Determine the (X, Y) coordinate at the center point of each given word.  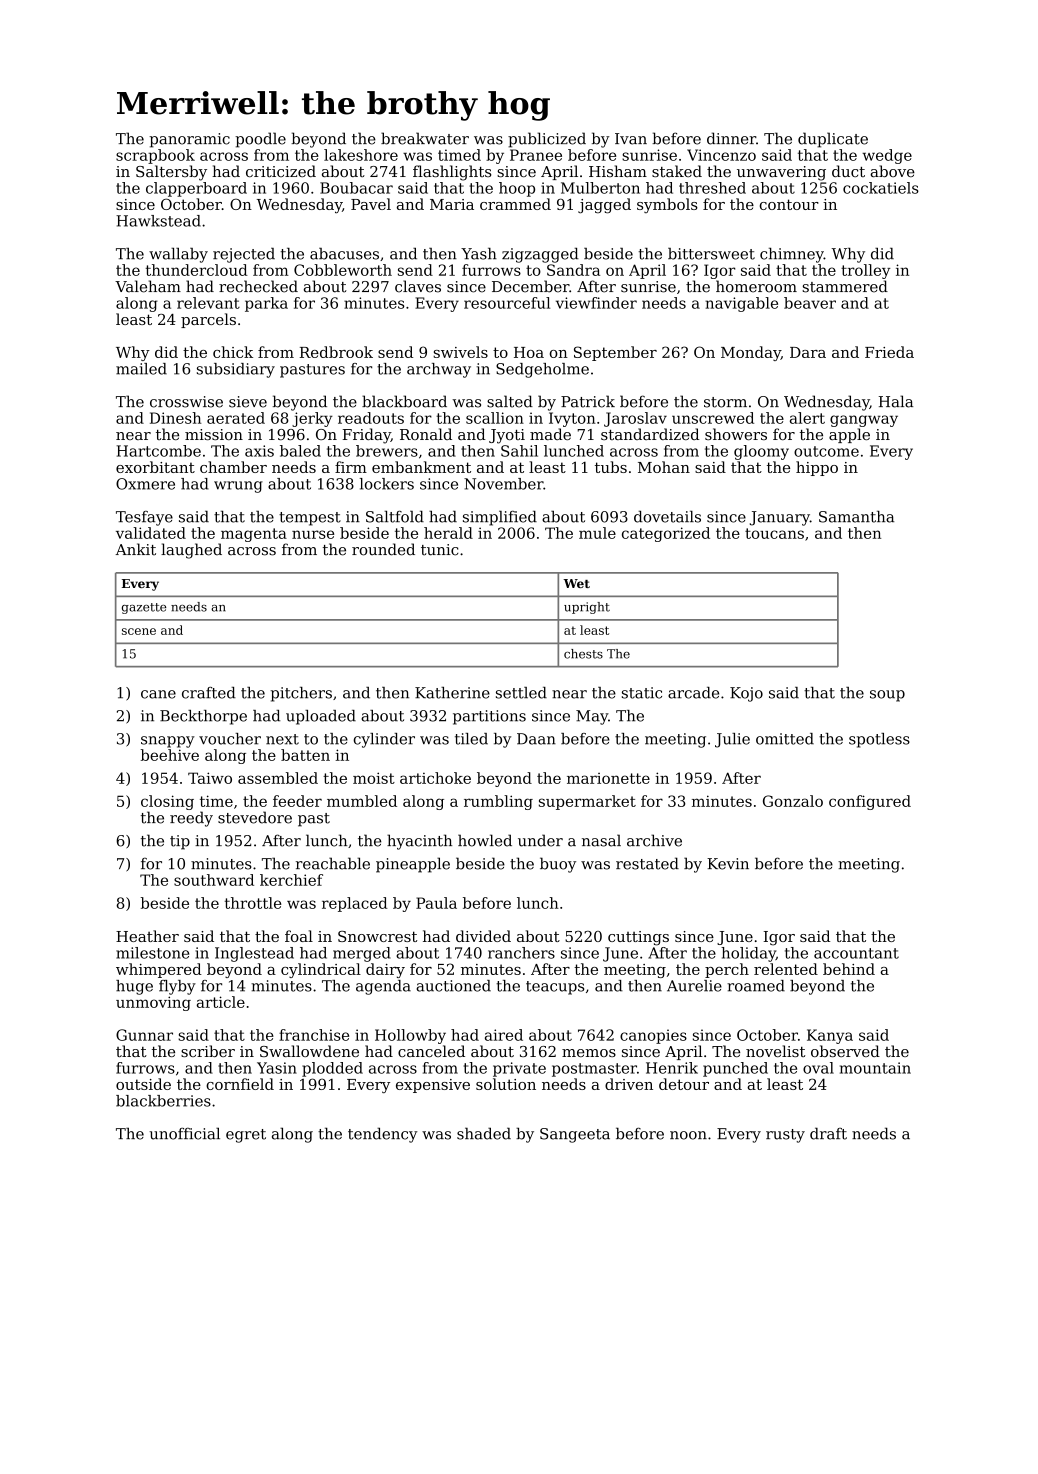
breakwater (425, 138)
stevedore (255, 817)
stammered (845, 286)
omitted (785, 739)
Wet (576, 583)
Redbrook (336, 352)
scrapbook (155, 156)
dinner (731, 138)
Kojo (746, 694)
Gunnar (144, 1035)
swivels (460, 352)
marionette (608, 778)
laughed (191, 551)
